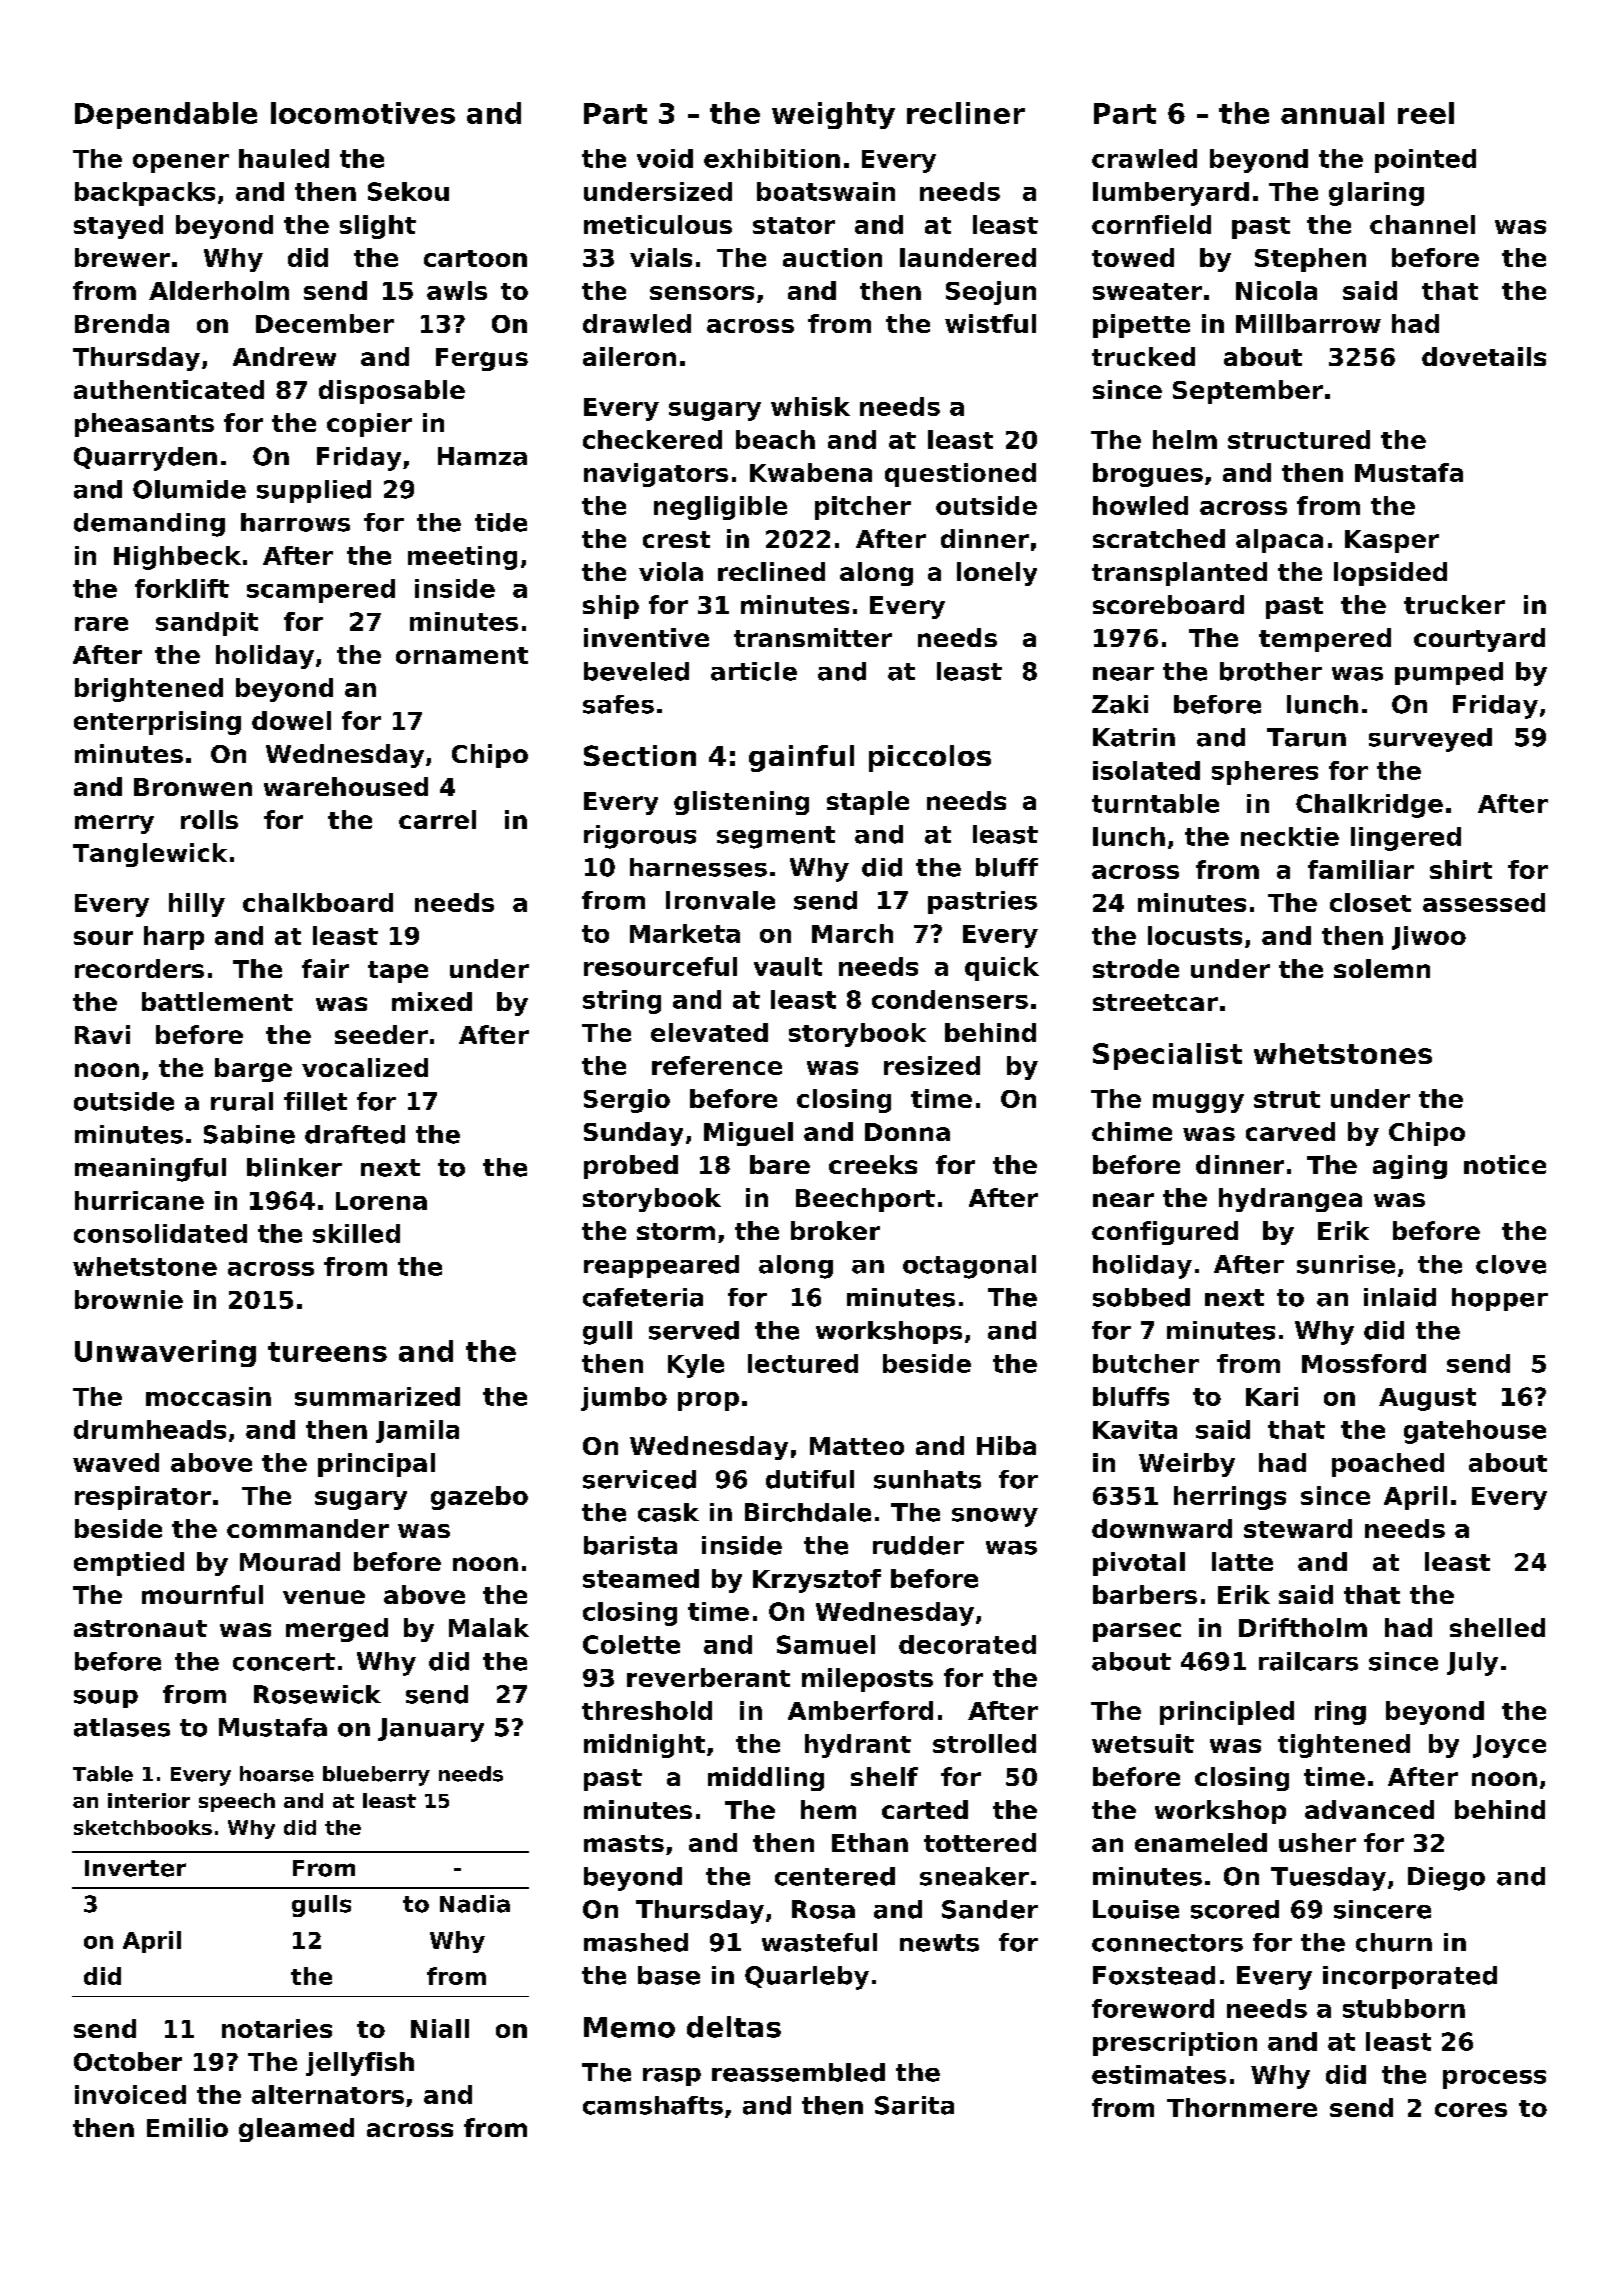 This screenshot has height=2292, width=1620. I want to click on chalkboard, so click(318, 902).
